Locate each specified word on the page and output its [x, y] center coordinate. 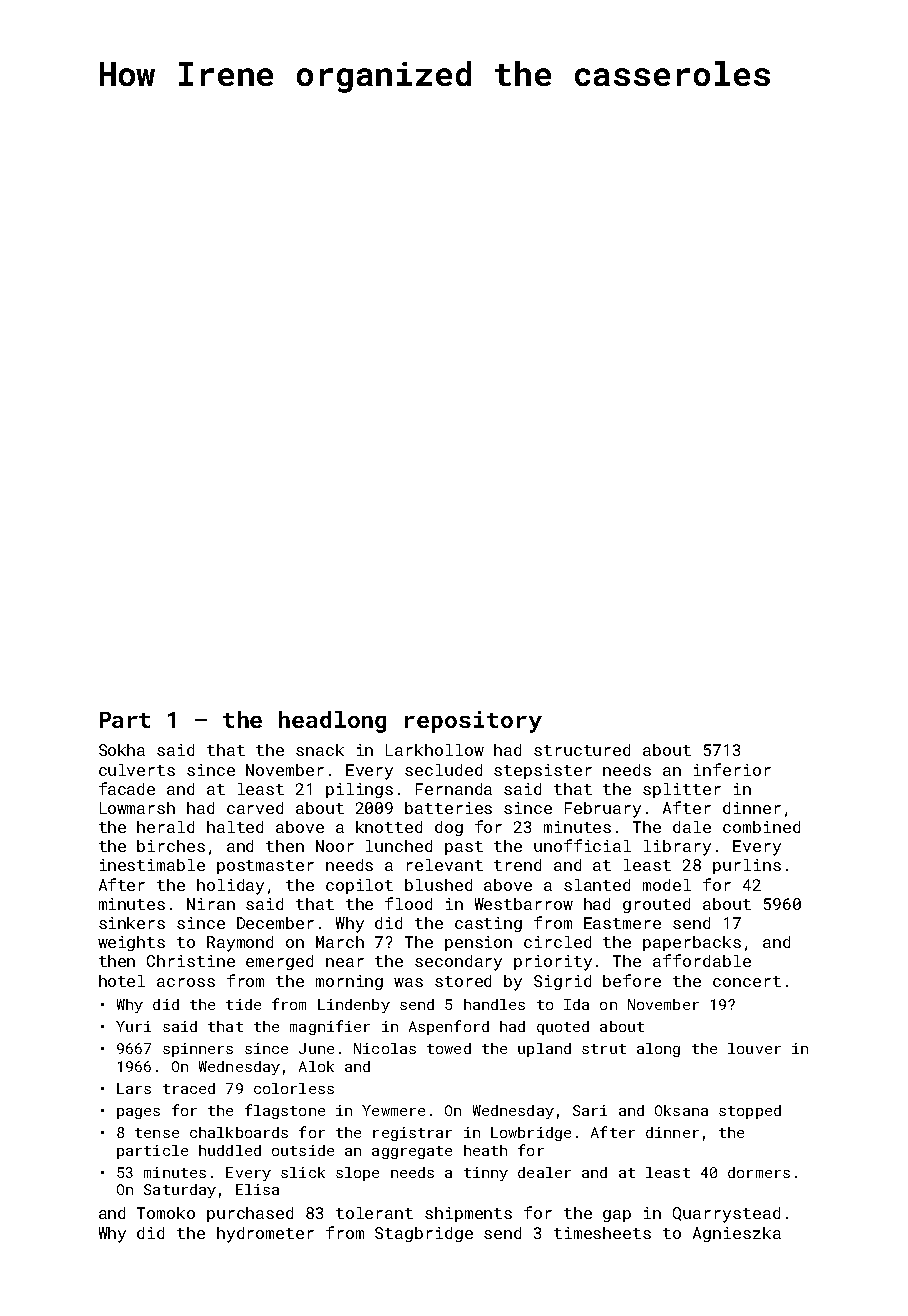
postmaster [265, 867]
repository [473, 722]
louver [754, 1048]
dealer [544, 1172]
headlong [332, 722]
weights [131, 943]
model [667, 885]
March [340, 942]
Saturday [180, 1191]
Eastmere [622, 923]
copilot [359, 886]
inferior [732, 769]
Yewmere [393, 1110]
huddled [230, 1150]
